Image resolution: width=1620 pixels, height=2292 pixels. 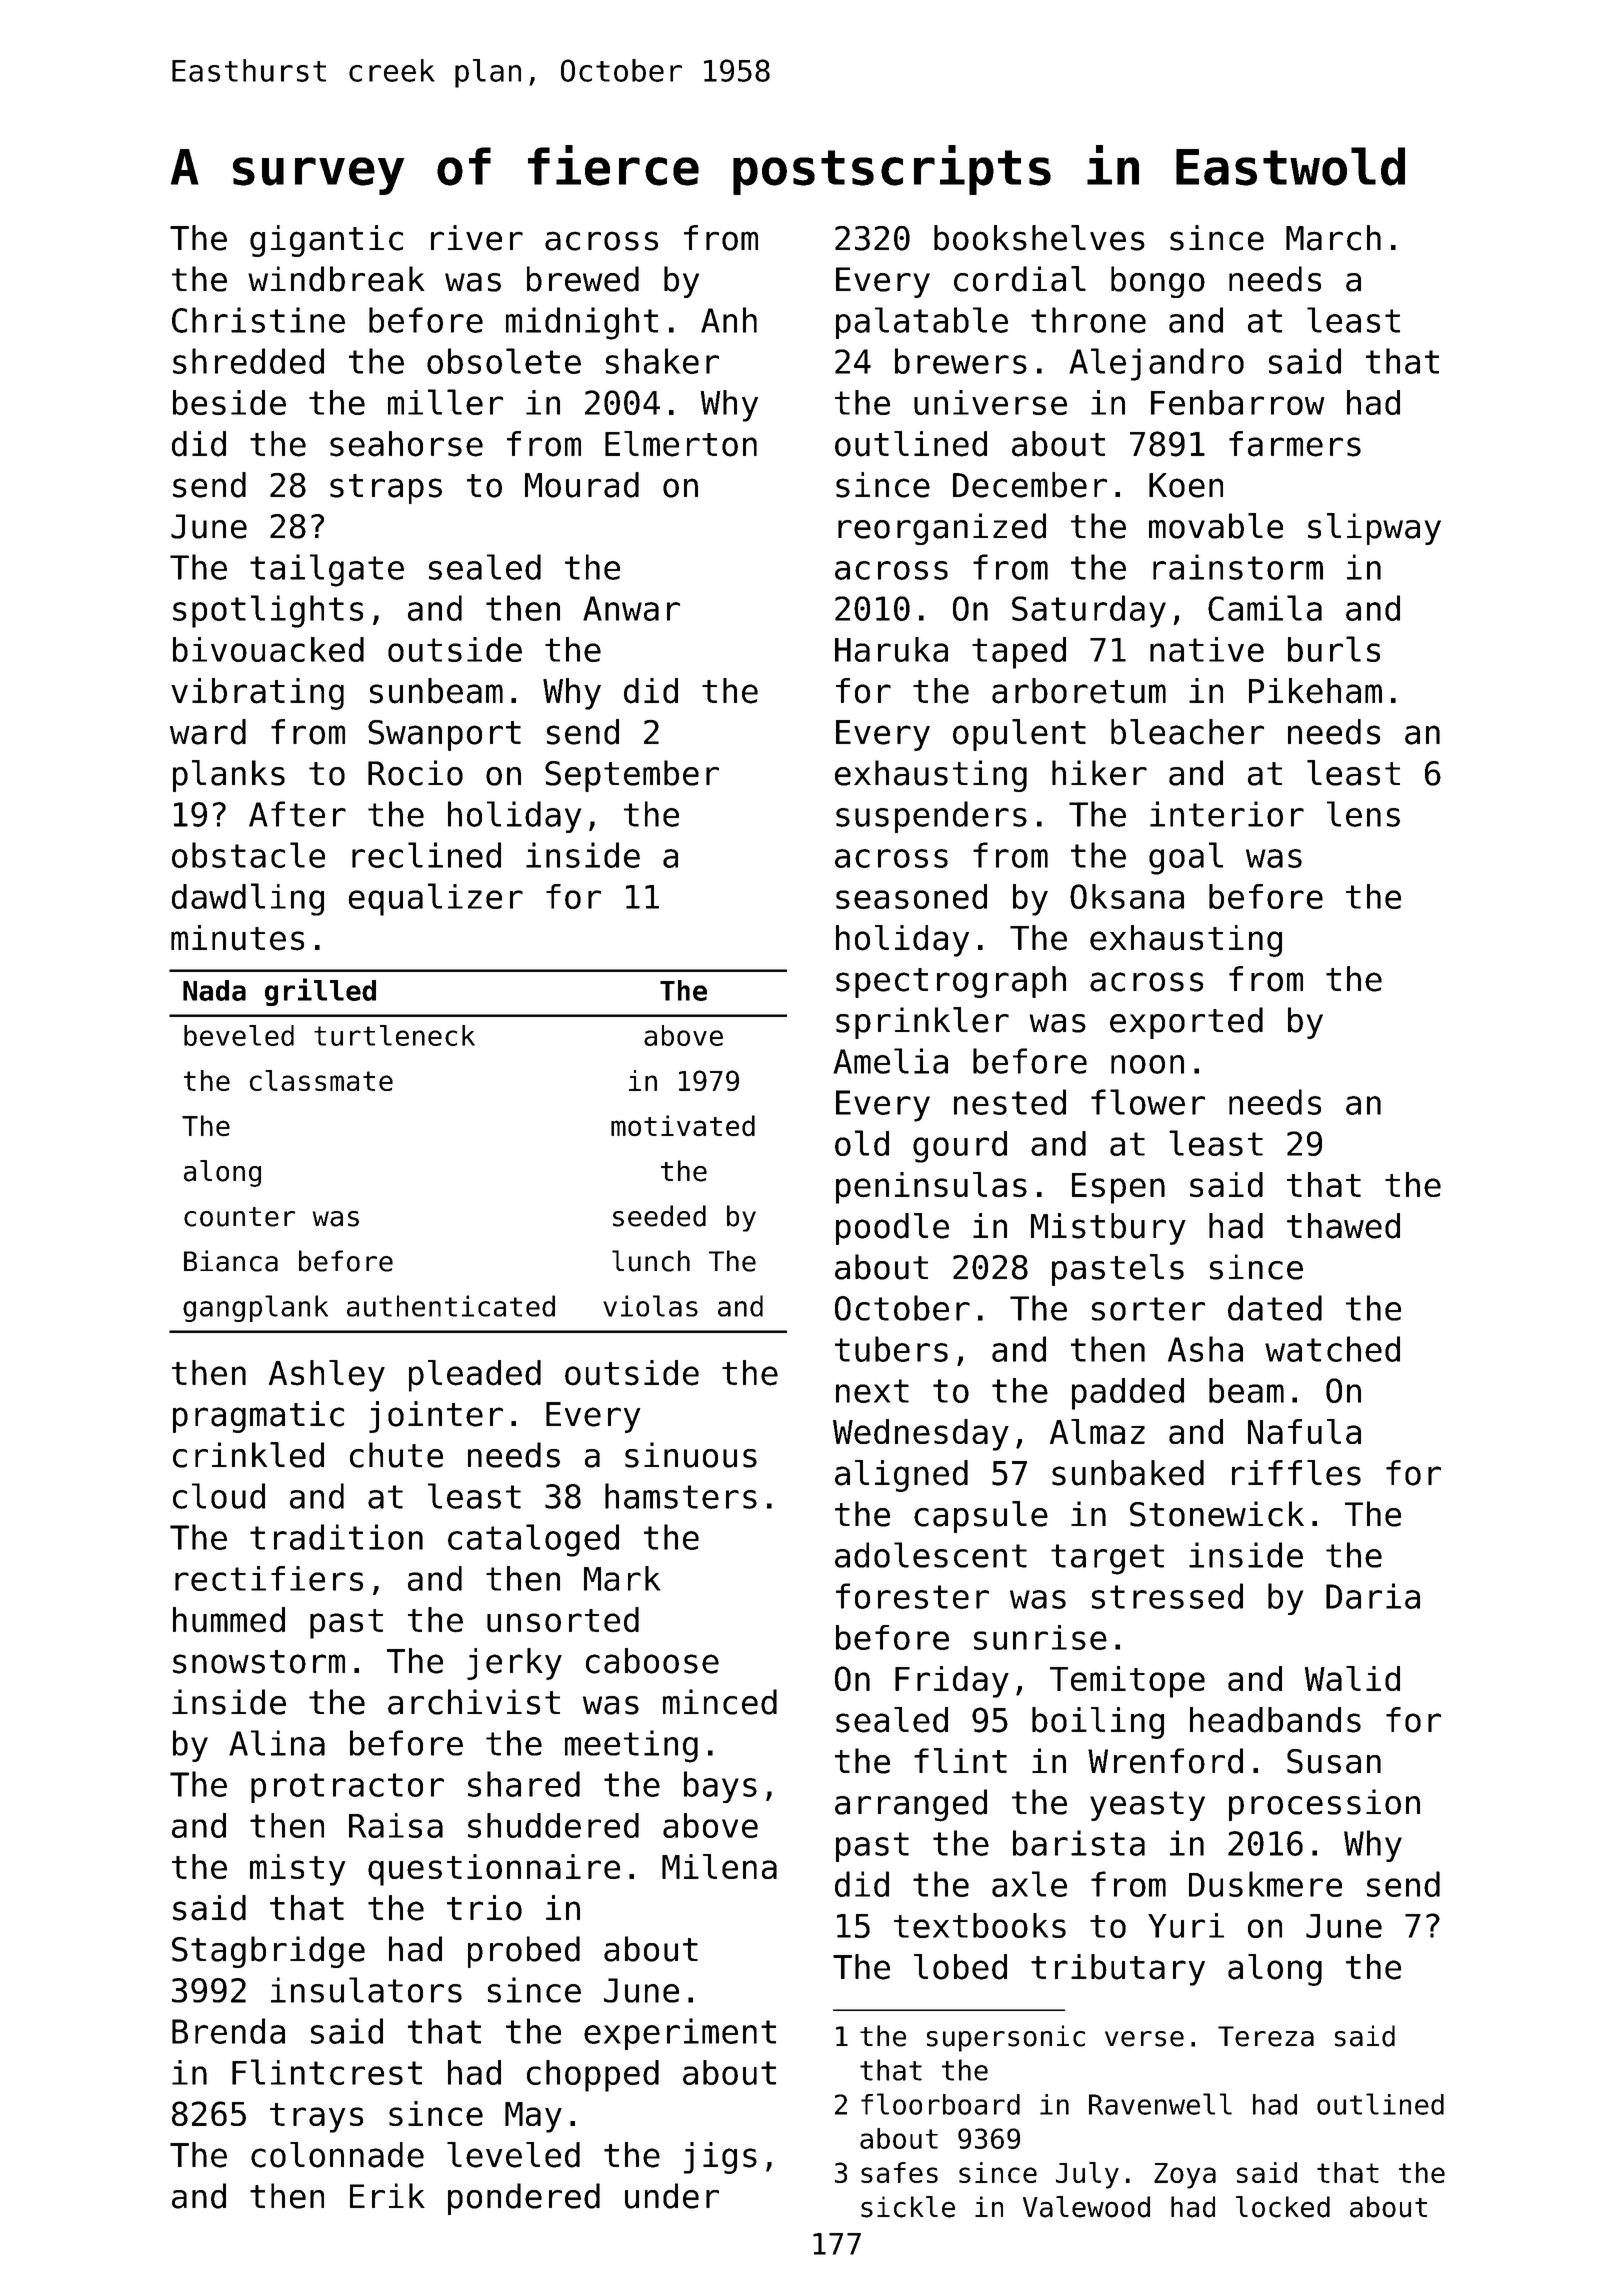 I want to click on Fenbarrow, so click(x=1238, y=402).
